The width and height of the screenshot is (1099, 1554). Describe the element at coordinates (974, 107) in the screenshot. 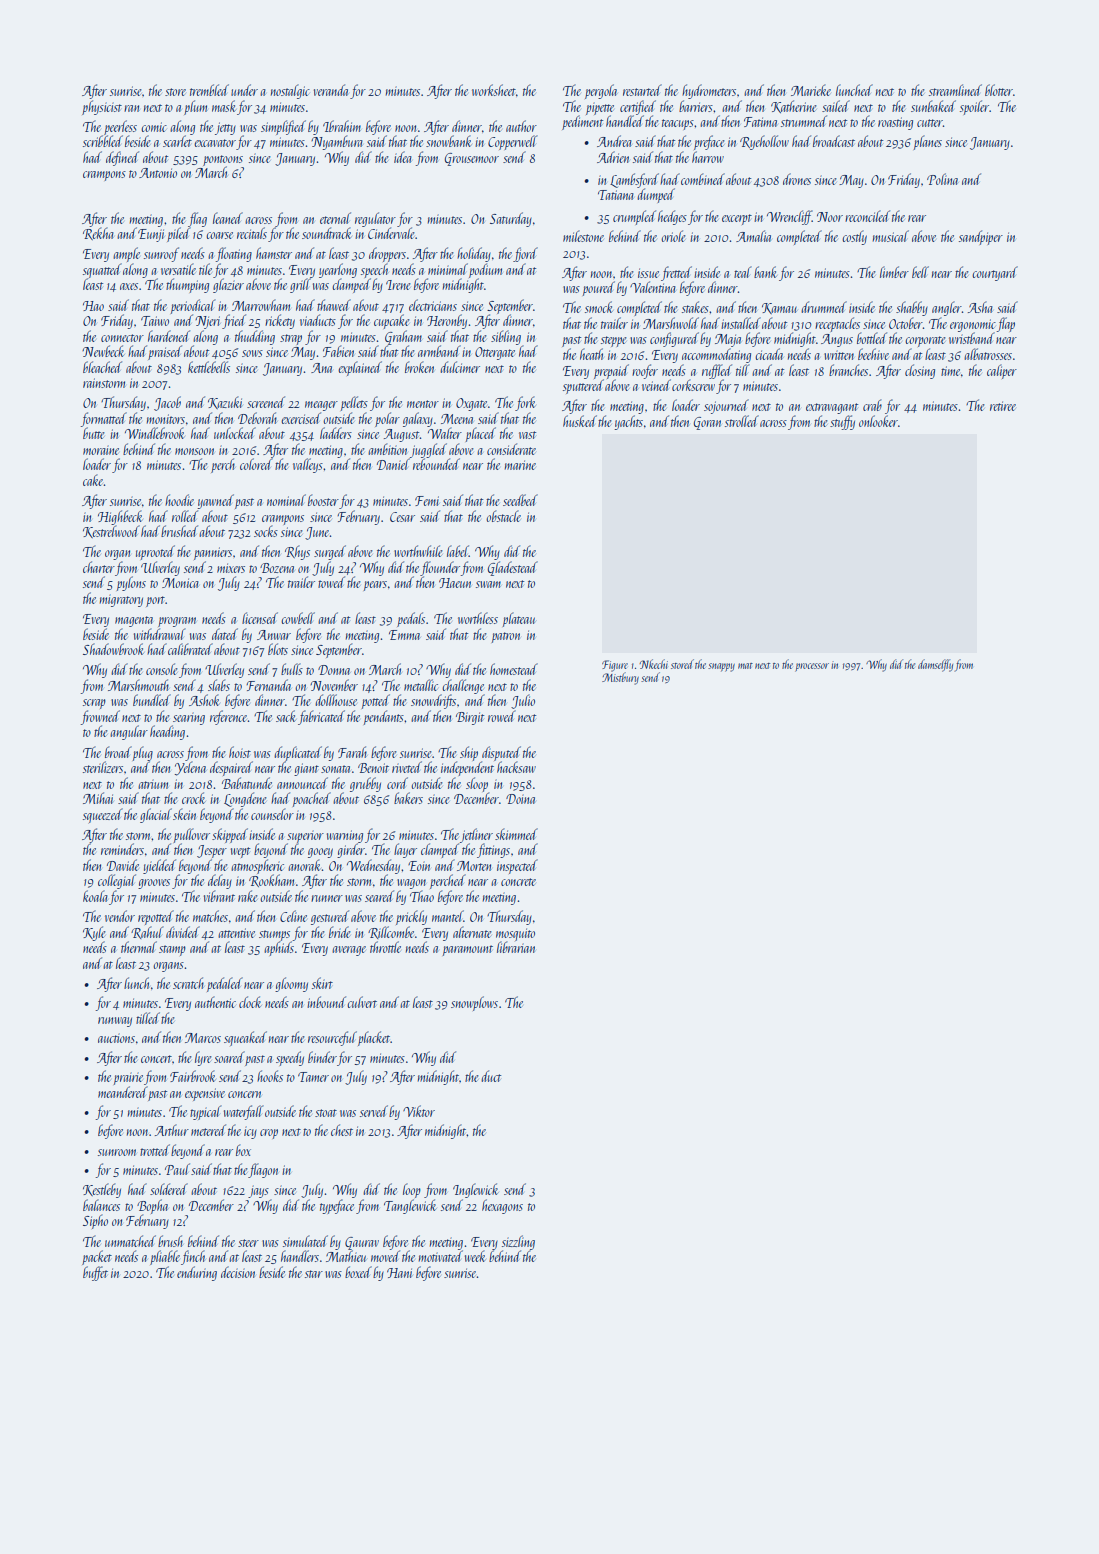

I see `spoiler` at that location.
